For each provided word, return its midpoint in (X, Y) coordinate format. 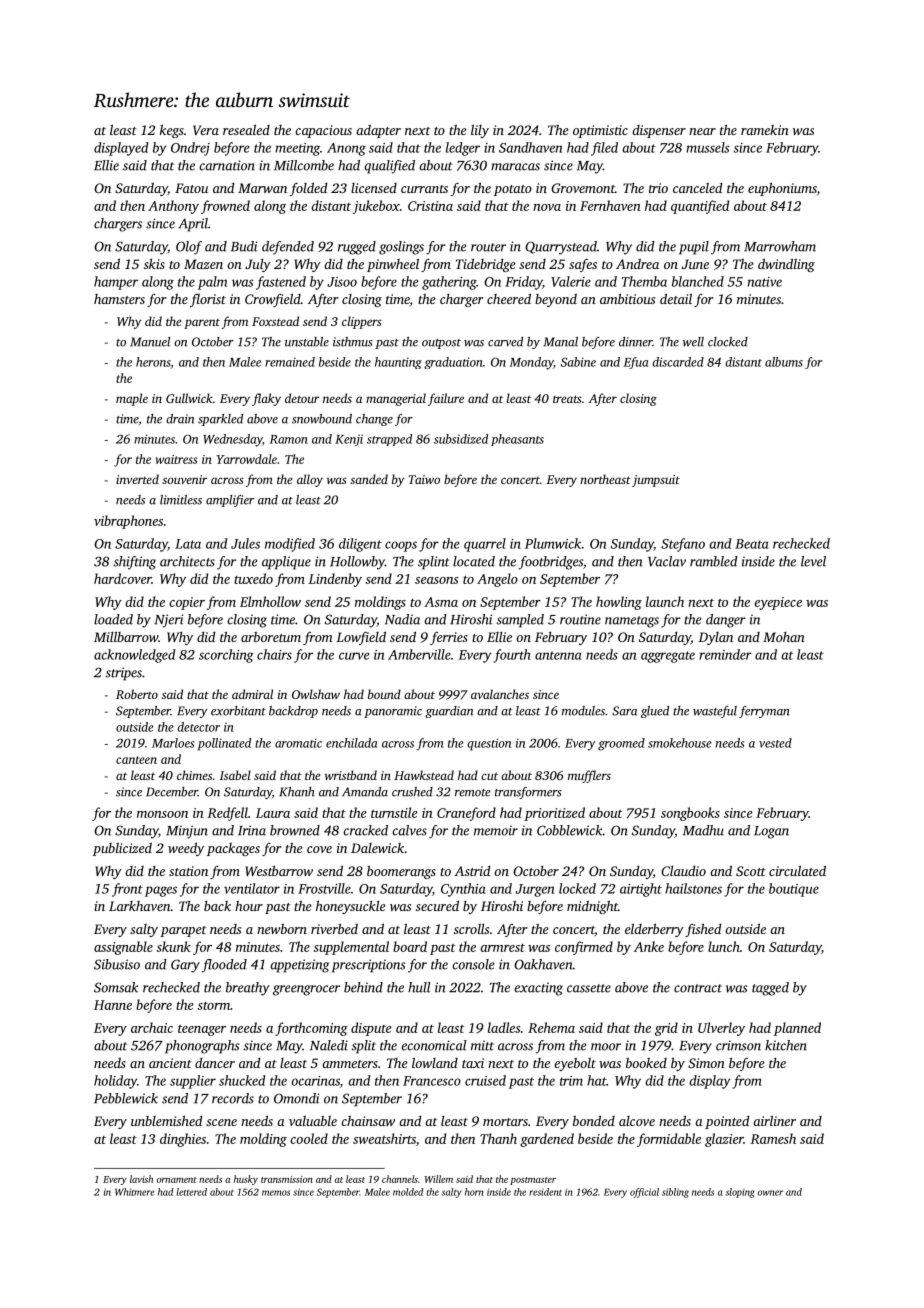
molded (408, 1192)
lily (480, 131)
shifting (135, 563)
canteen (136, 760)
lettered (191, 1192)
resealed (246, 129)
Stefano (683, 545)
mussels (708, 147)
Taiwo (424, 479)
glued (655, 712)
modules (583, 711)
